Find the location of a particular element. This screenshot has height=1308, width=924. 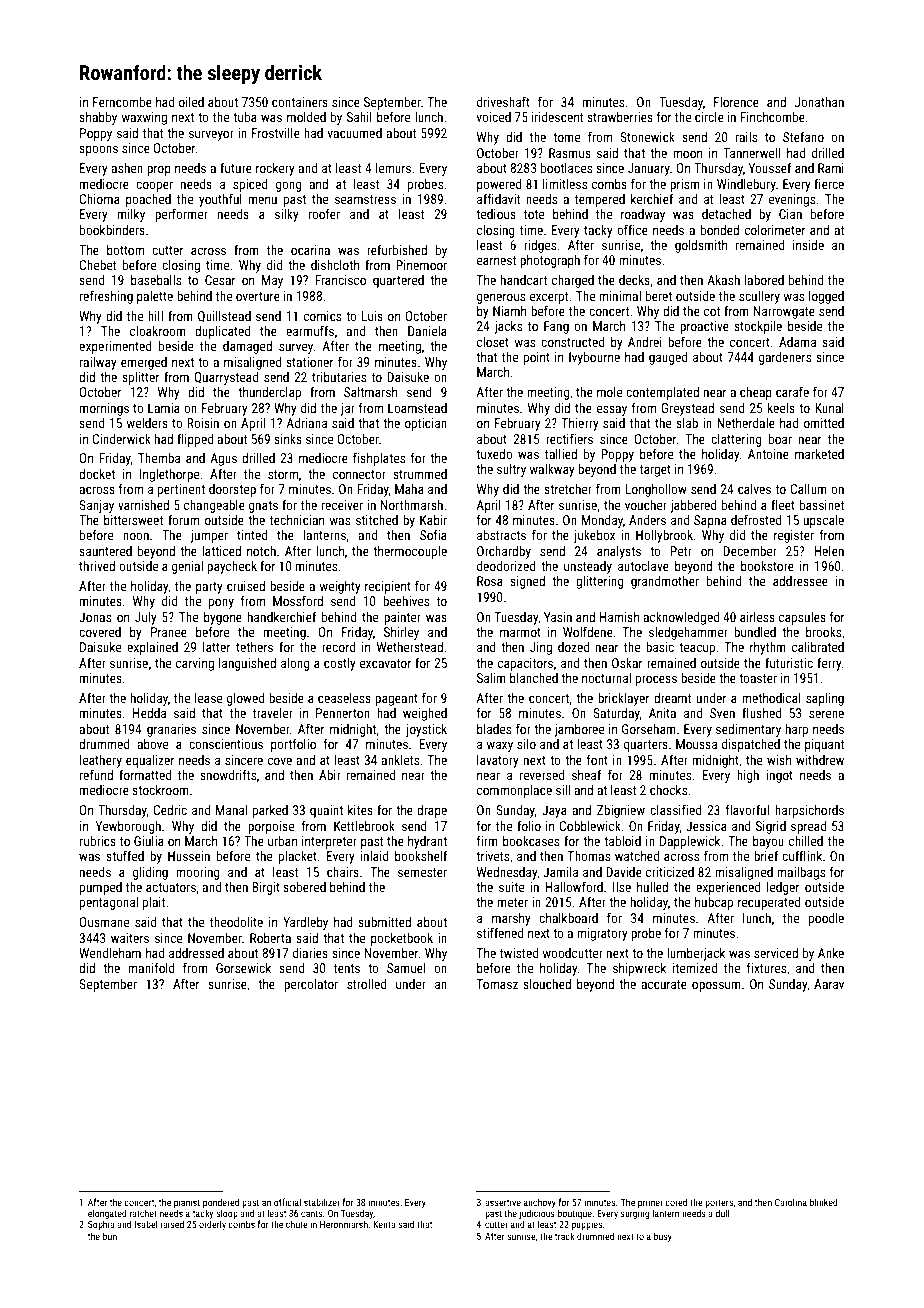

Finchcombe is located at coordinates (772, 117).
